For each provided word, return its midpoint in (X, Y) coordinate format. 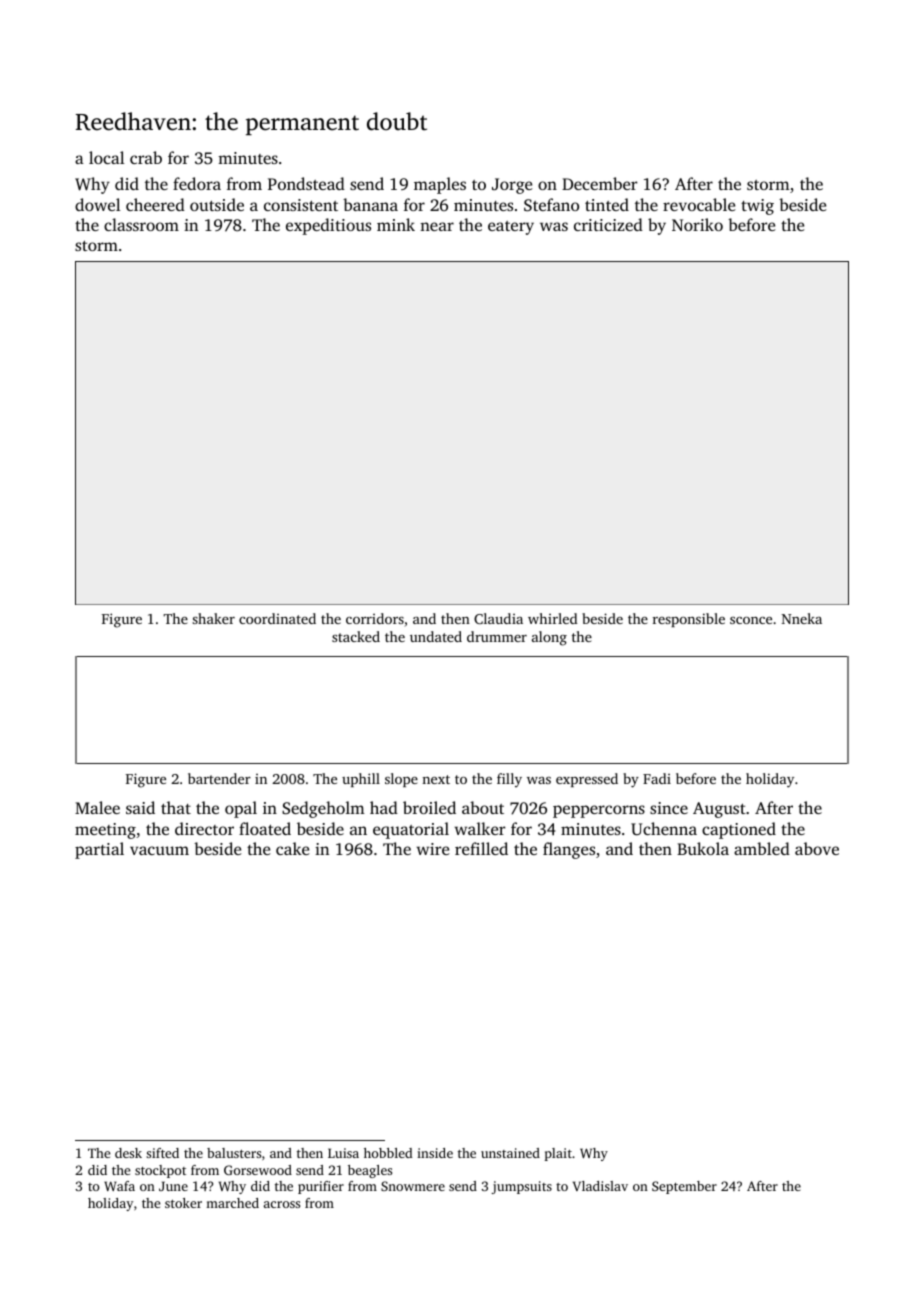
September (684, 1187)
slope (401, 780)
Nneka (801, 618)
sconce (751, 620)
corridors (375, 618)
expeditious (328, 226)
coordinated (277, 618)
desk (128, 1153)
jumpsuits (521, 1187)
